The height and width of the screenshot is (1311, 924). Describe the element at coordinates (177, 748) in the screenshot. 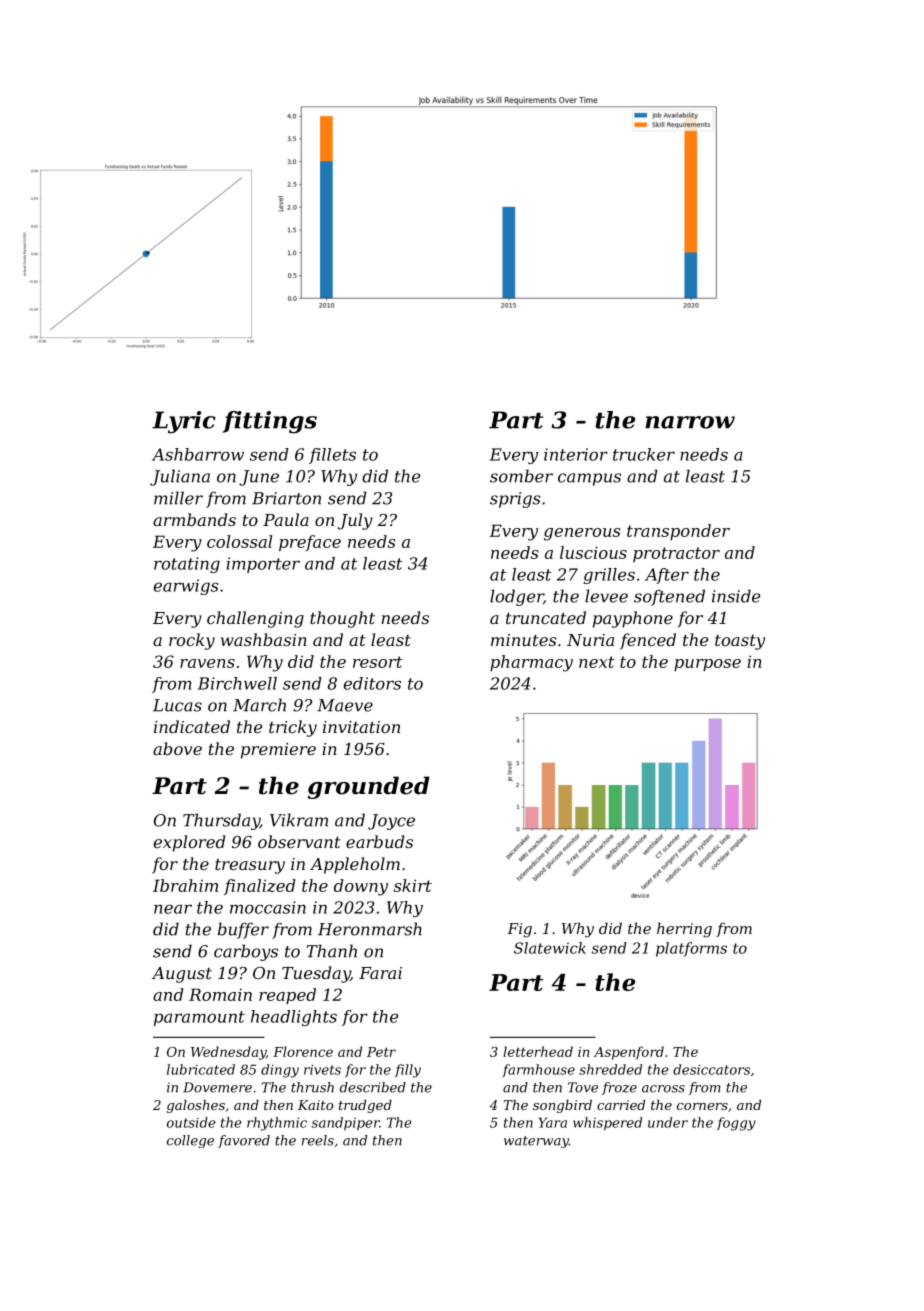

I see `above` at that location.
